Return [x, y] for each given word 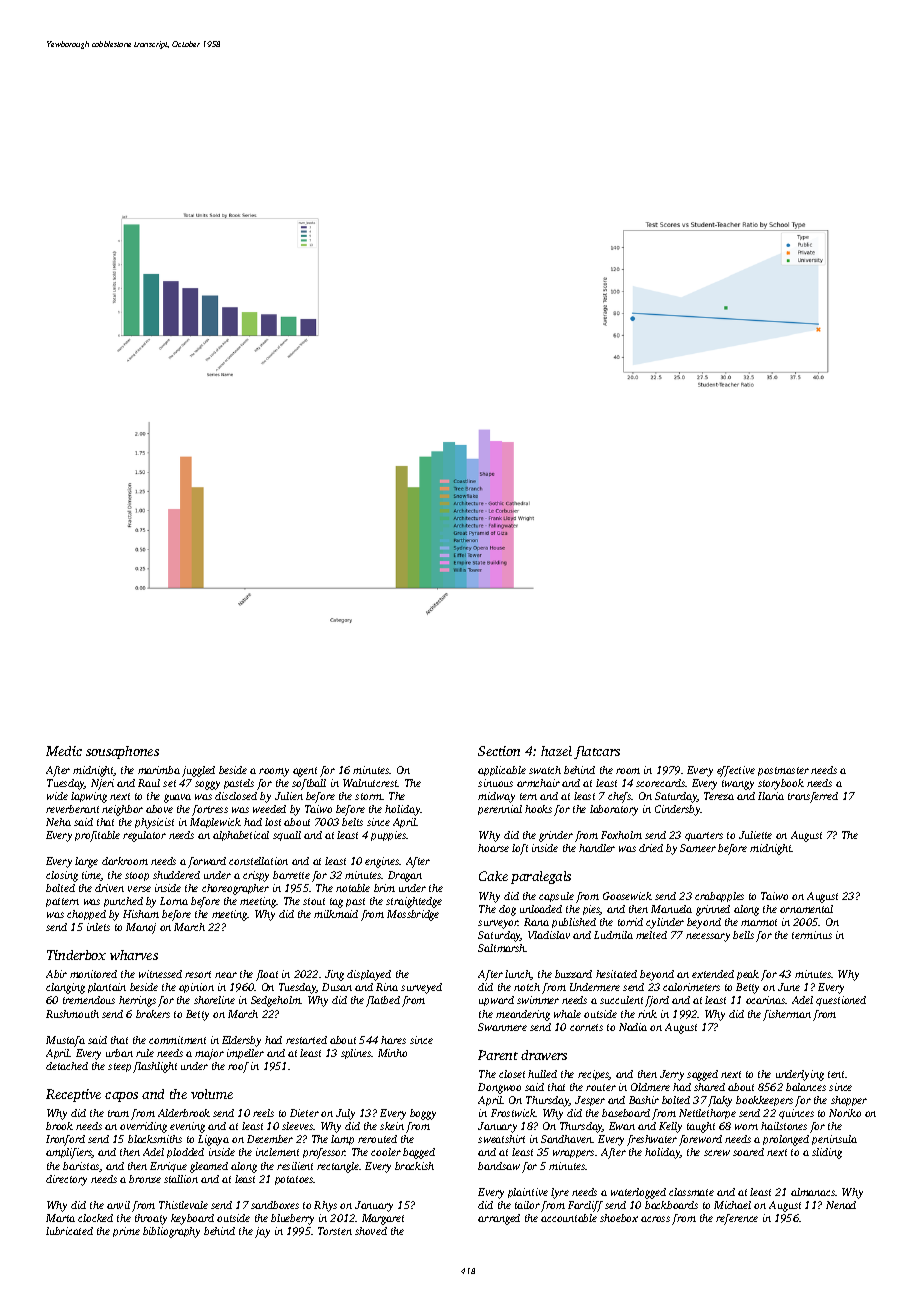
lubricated [69, 1231]
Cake [493, 876]
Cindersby [678, 810]
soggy [207, 785]
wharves [134, 955]
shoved [371, 1231]
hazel [556, 751]
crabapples [719, 897]
